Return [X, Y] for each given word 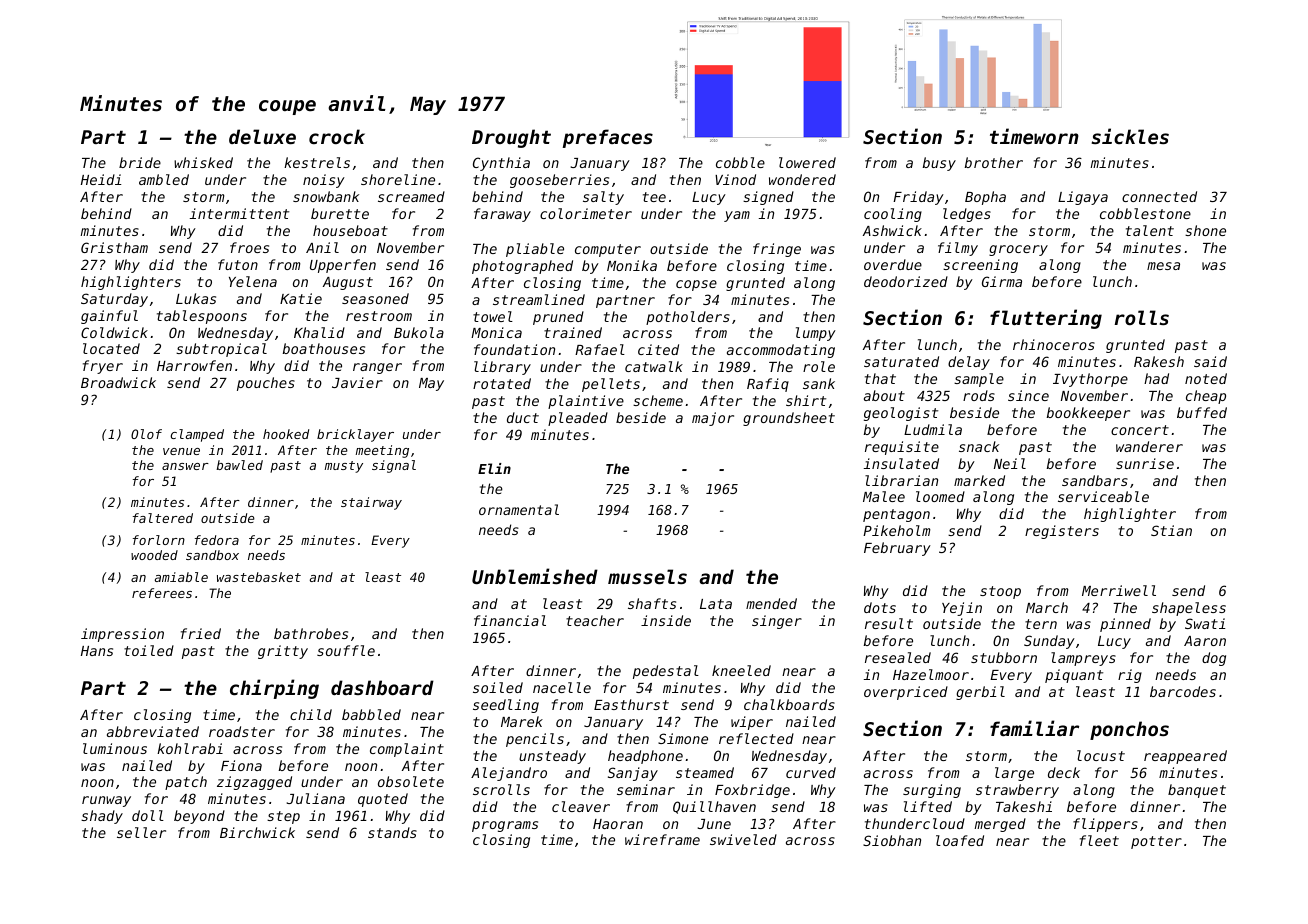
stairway [371, 503]
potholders [688, 318]
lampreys [1083, 659]
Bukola [419, 332]
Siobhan [892, 840]
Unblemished [535, 576]
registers [1062, 532]
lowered [807, 162]
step [283, 817]
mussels [647, 576]
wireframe [662, 839]
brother [994, 162]
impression [122, 635]
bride [140, 162]
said [1210, 361]
